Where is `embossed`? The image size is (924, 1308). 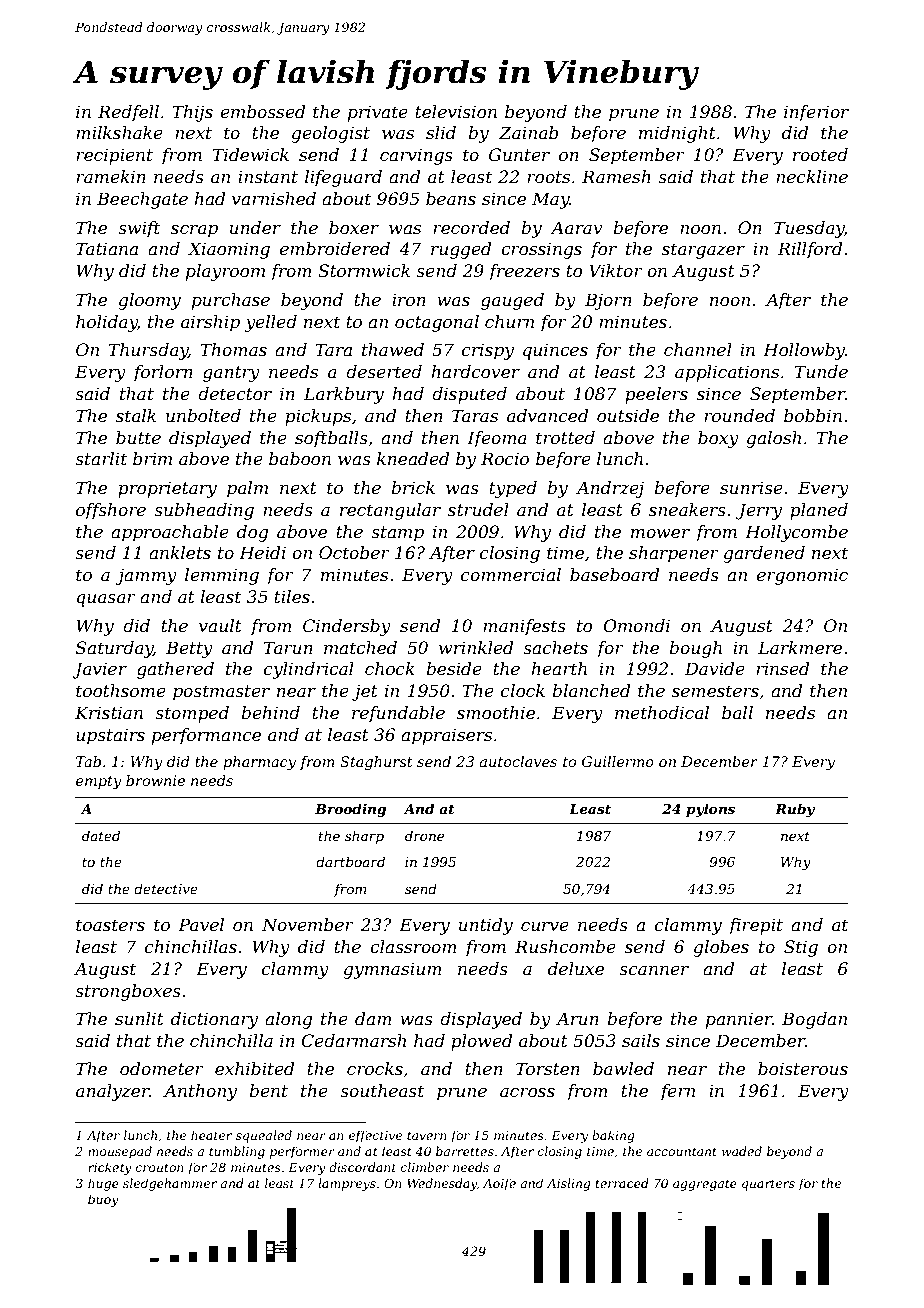 embossed is located at coordinates (262, 111).
